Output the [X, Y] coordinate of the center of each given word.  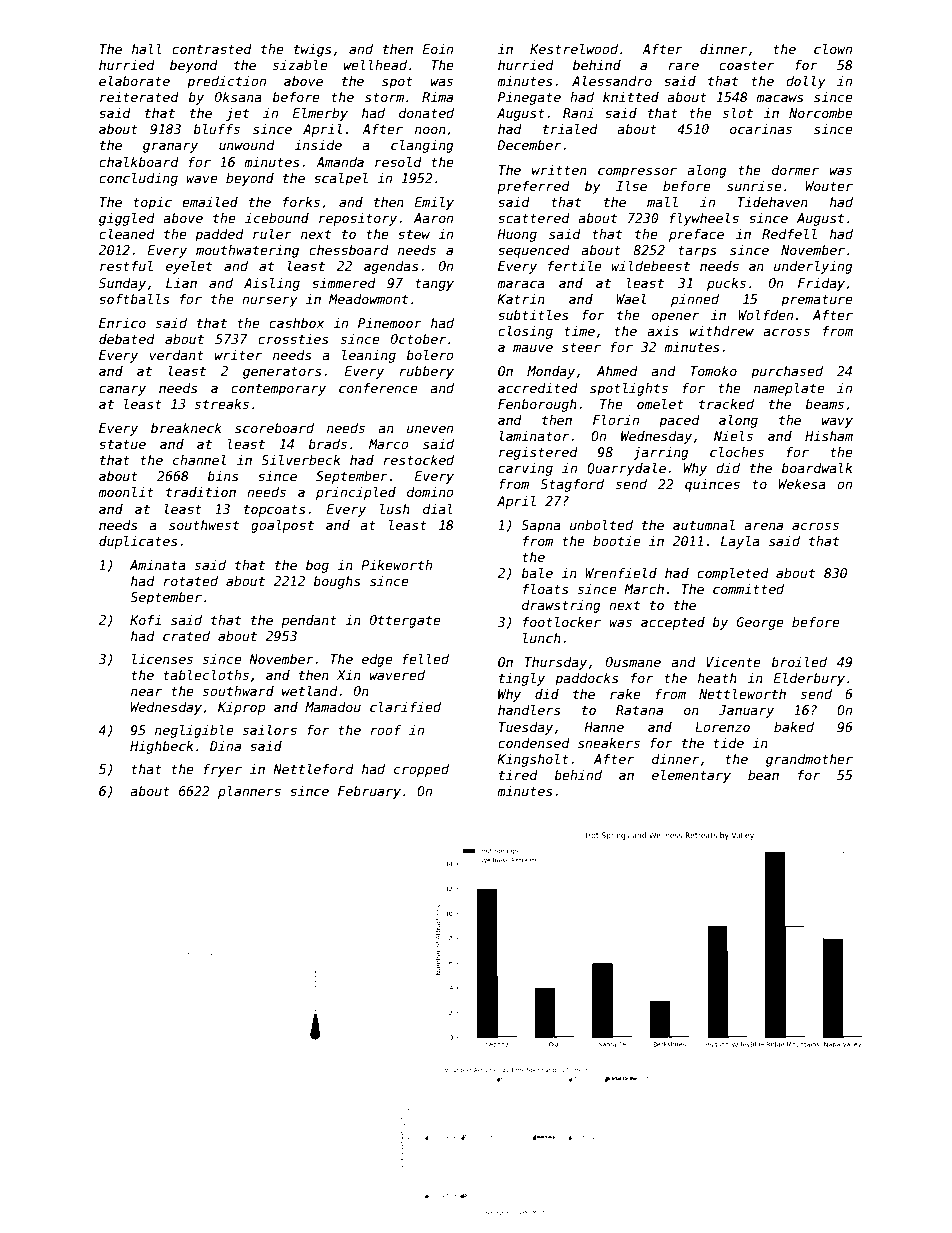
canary [122, 390]
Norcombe [821, 113]
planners [249, 792]
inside [318, 145]
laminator [534, 436]
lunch [542, 638]
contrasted [212, 49]
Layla [740, 542]
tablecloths [206, 675]
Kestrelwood [574, 49]
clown [833, 49]
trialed [570, 129]
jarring [661, 453]
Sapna [541, 526]
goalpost [282, 526]
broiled [799, 662]
